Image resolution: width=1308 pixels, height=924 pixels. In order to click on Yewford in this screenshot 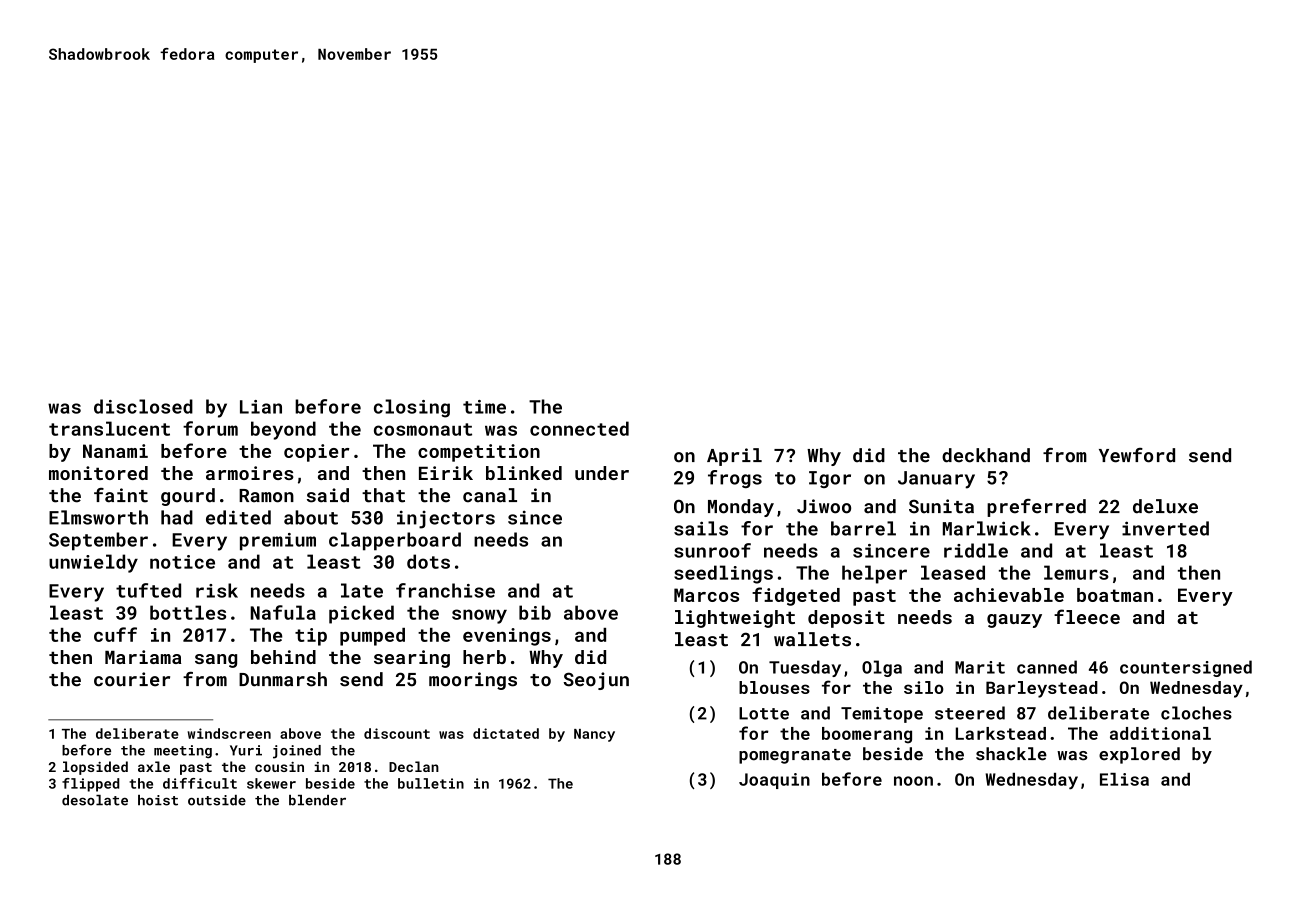, I will do `click(1137, 455)`.
